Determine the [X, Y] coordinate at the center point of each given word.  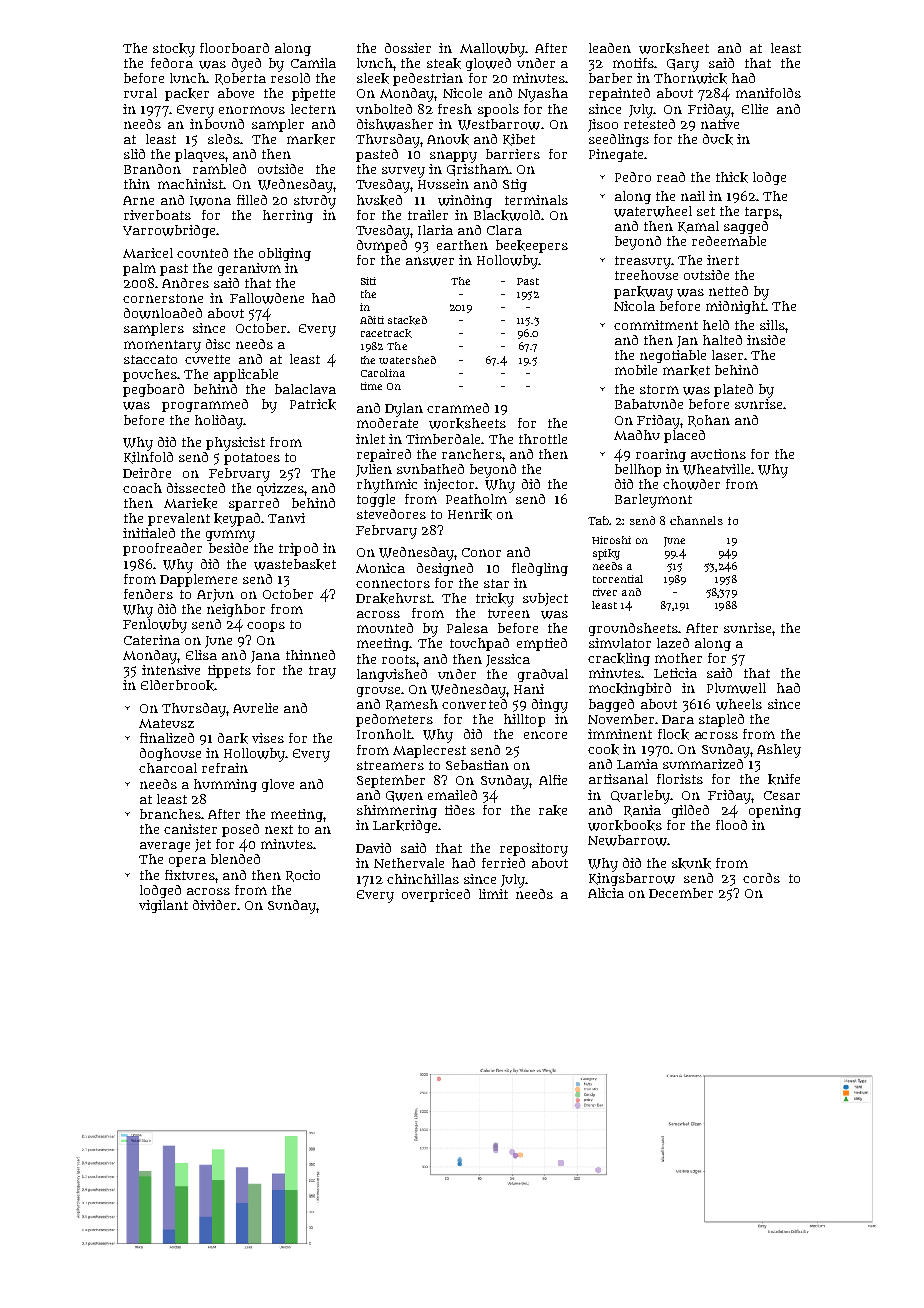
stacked [407, 320]
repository [534, 850]
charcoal [168, 768]
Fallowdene [267, 298]
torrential [618, 579]
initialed [149, 533]
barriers [513, 154]
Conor [481, 552]
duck [718, 139]
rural [140, 93]
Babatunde [649, 404]
